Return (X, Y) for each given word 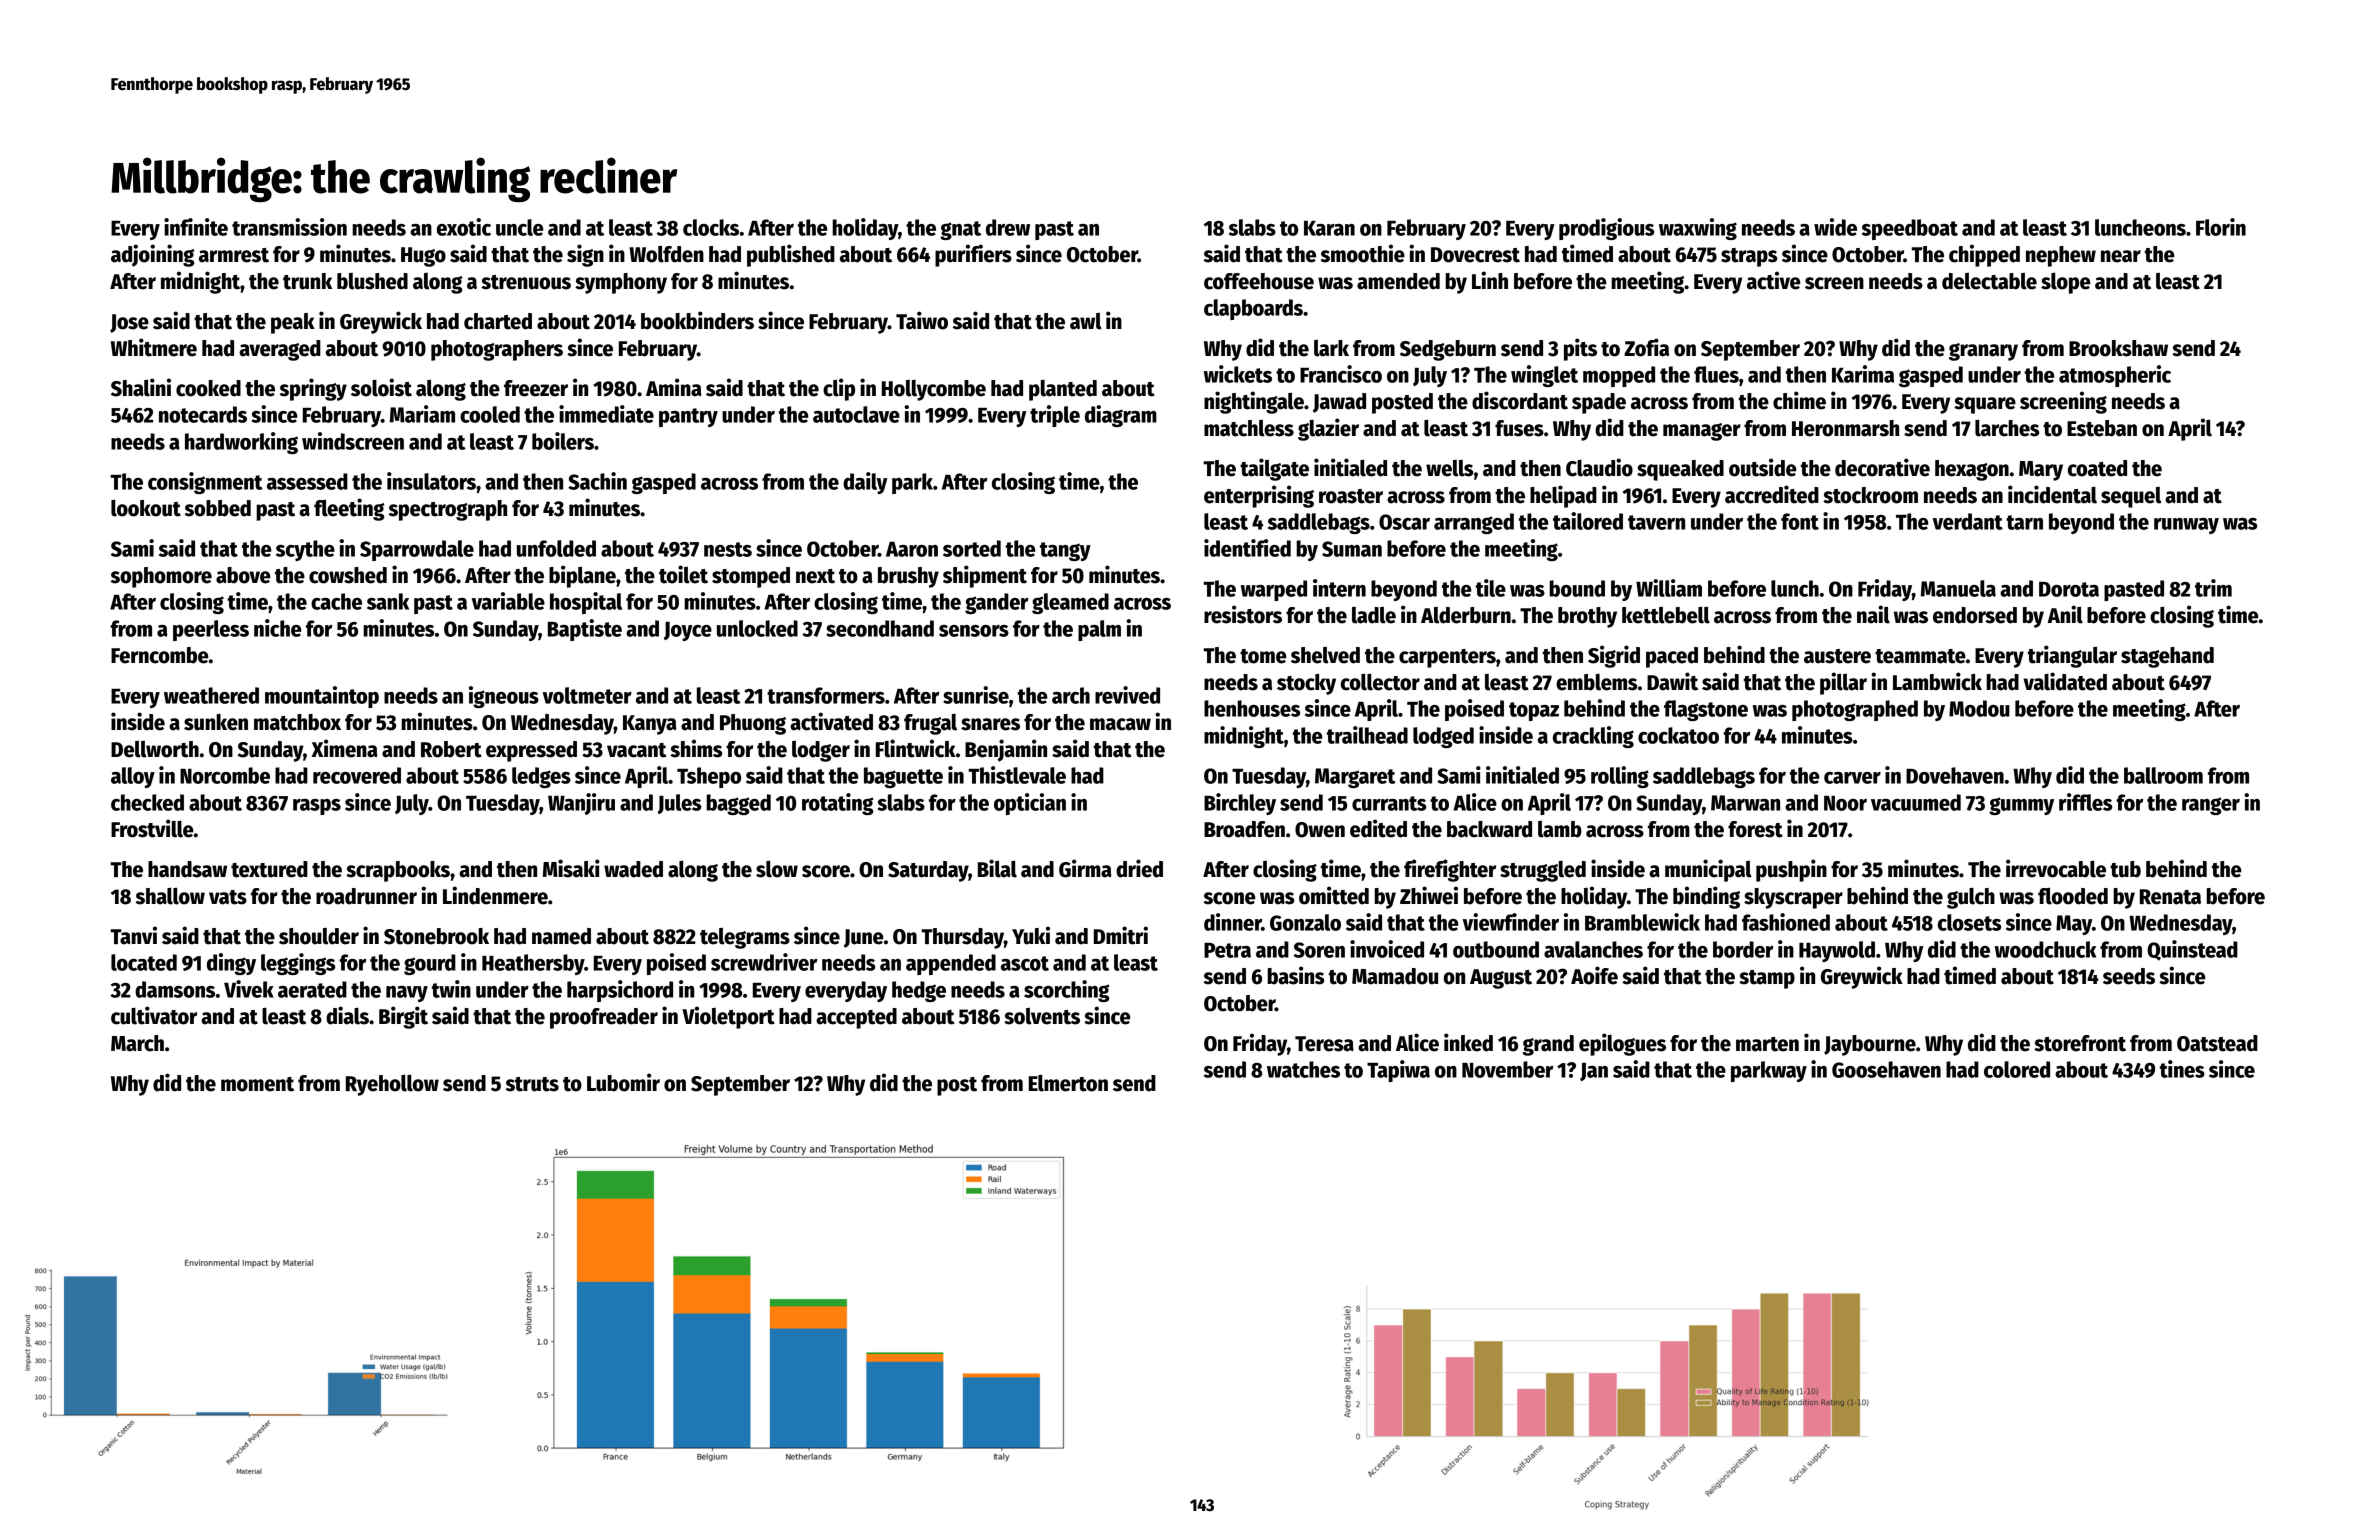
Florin (2221, 227)
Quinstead (2192, 950)
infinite (196, 227)
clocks (711, 227)
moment (257, 1084)
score (826, 871)
